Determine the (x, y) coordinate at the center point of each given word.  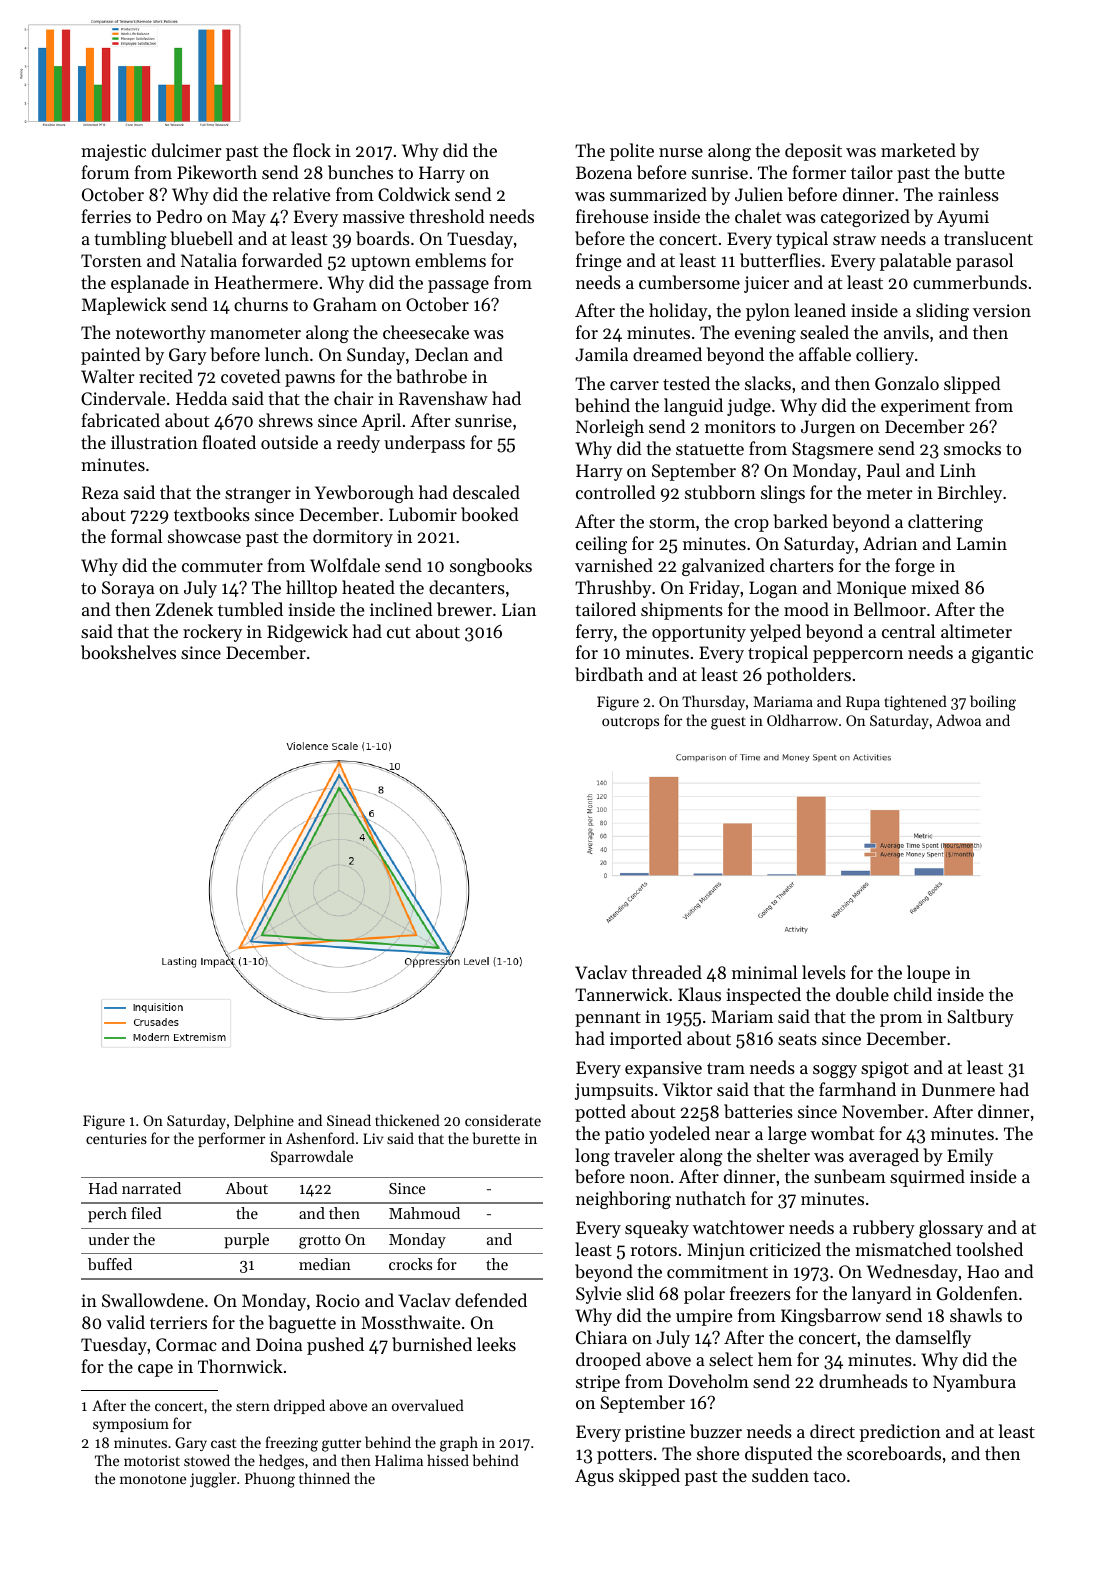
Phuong (270, 1480)
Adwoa (958, 720)
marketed (918, 150)
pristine (655, 1433)
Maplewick (124, 306)
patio (624, 1135)
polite (632, 152)
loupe (928, 974)
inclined (401, 609)
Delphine (264, 1121)
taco (829, 1476)
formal (136, 536)
